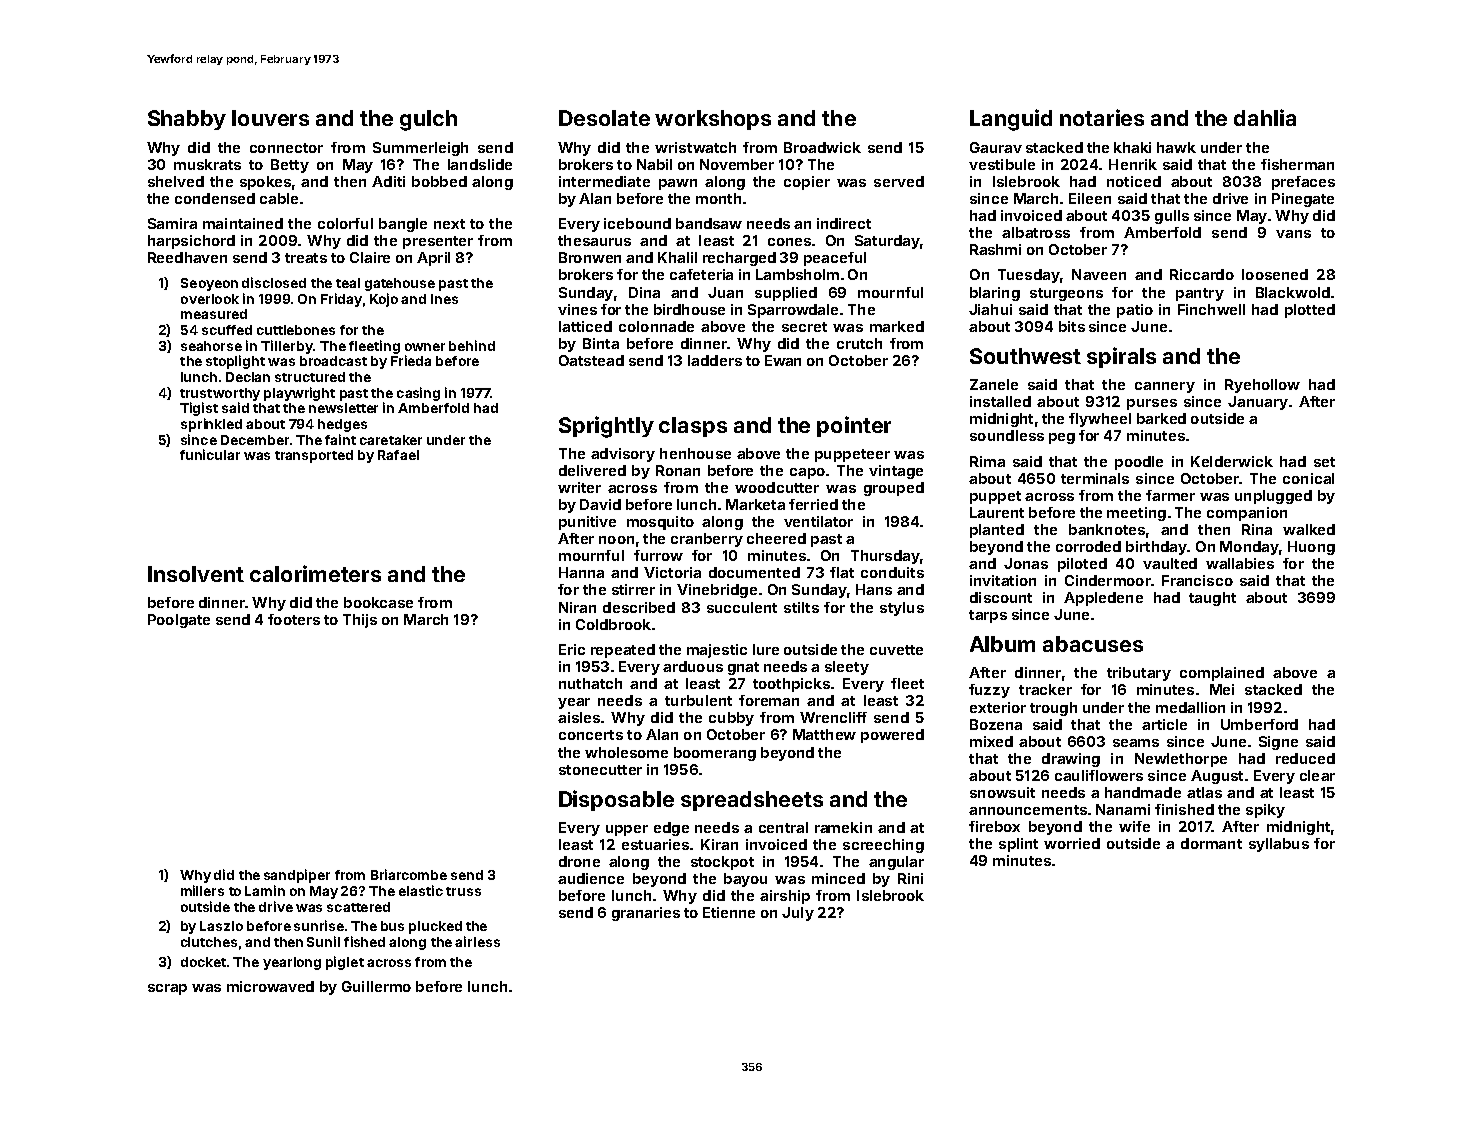  What do you see at coordinates (1018, 845) in the screenshot?
I see `splint` at bounding box center [1018, 845].
